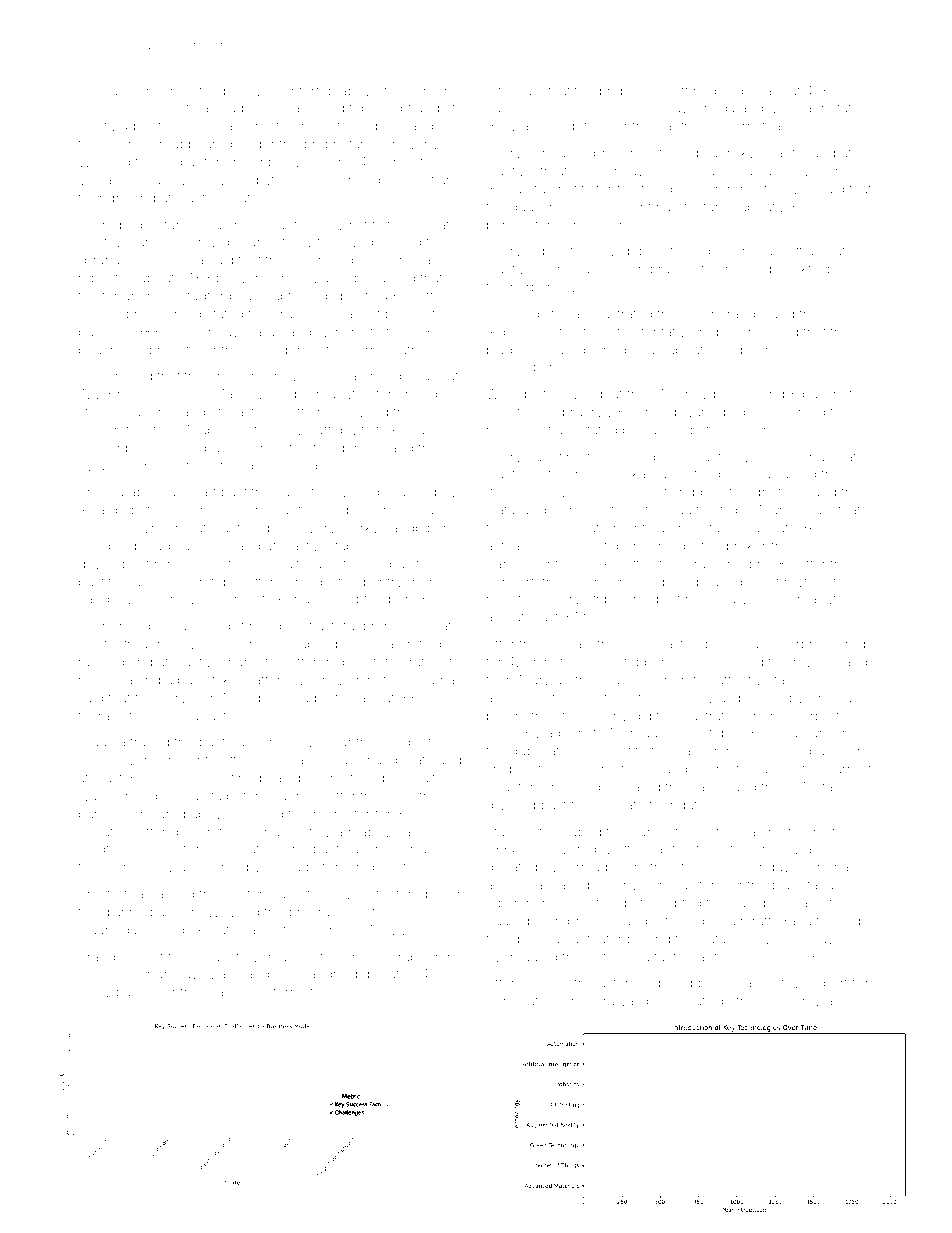 This document has height=1233, width=952. What do you see at coordinates (635, 564) in the document?
I see `buttes` at bounding box center [635, 564].
